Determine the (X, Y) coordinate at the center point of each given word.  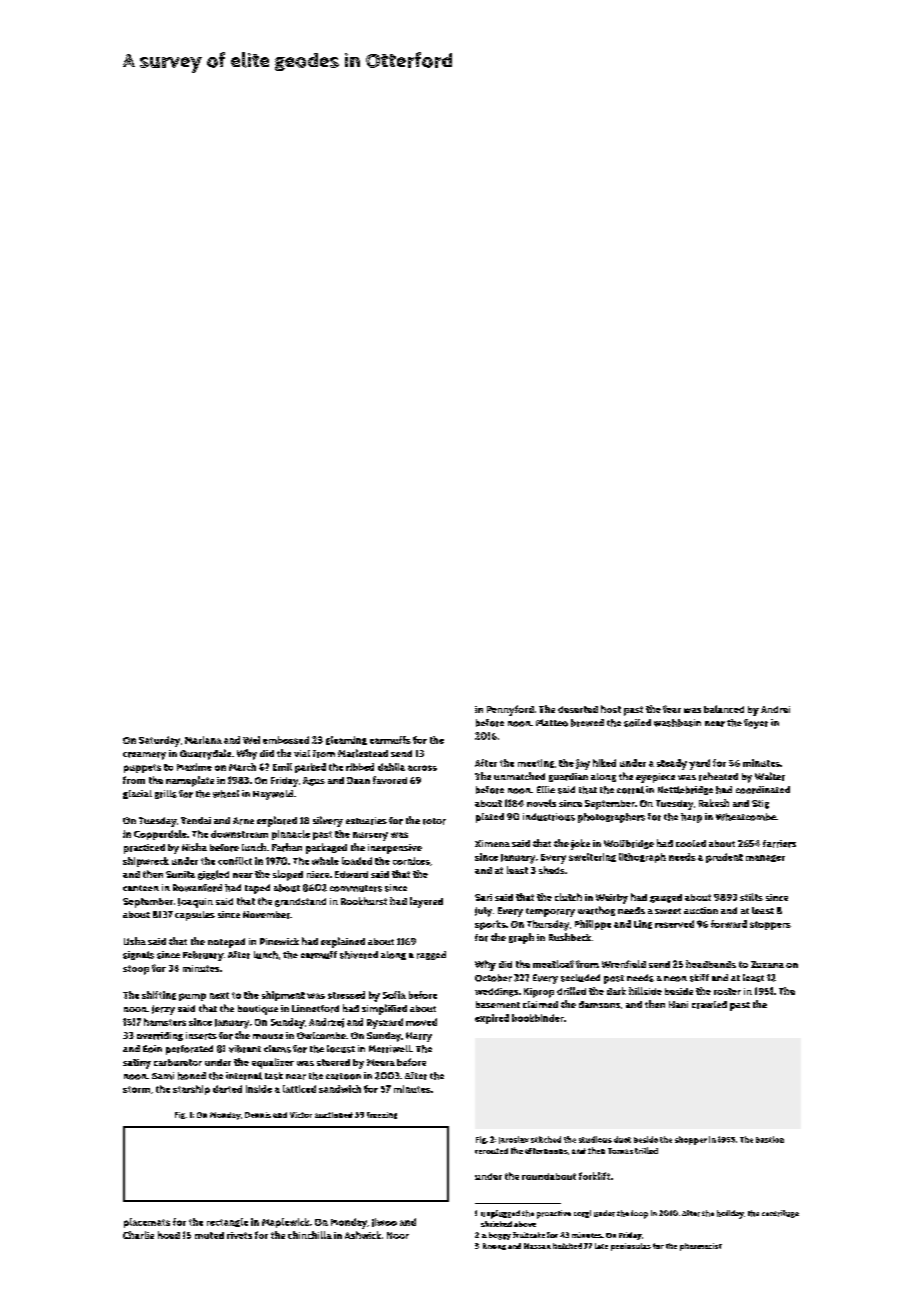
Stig (760, 804)
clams (277, 1049)
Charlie (138, 1235)
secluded (580, 978)
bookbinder (538, 1018)
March (242, 767)
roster (727, 991)
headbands (711, 964)
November (266, 915)
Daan (358, 780)
